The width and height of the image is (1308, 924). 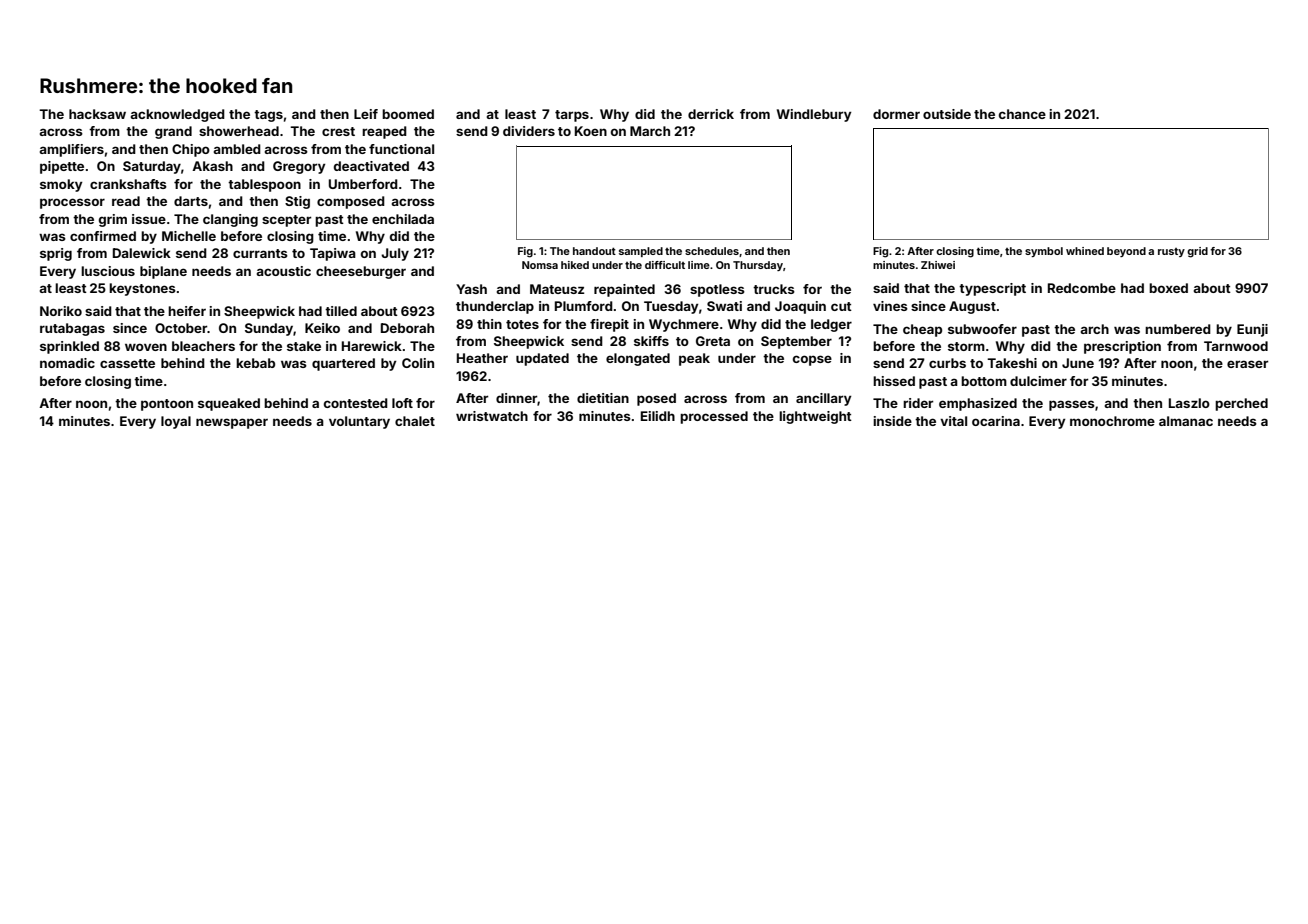 I want to click on sampled, so click(x=641, y=252).
